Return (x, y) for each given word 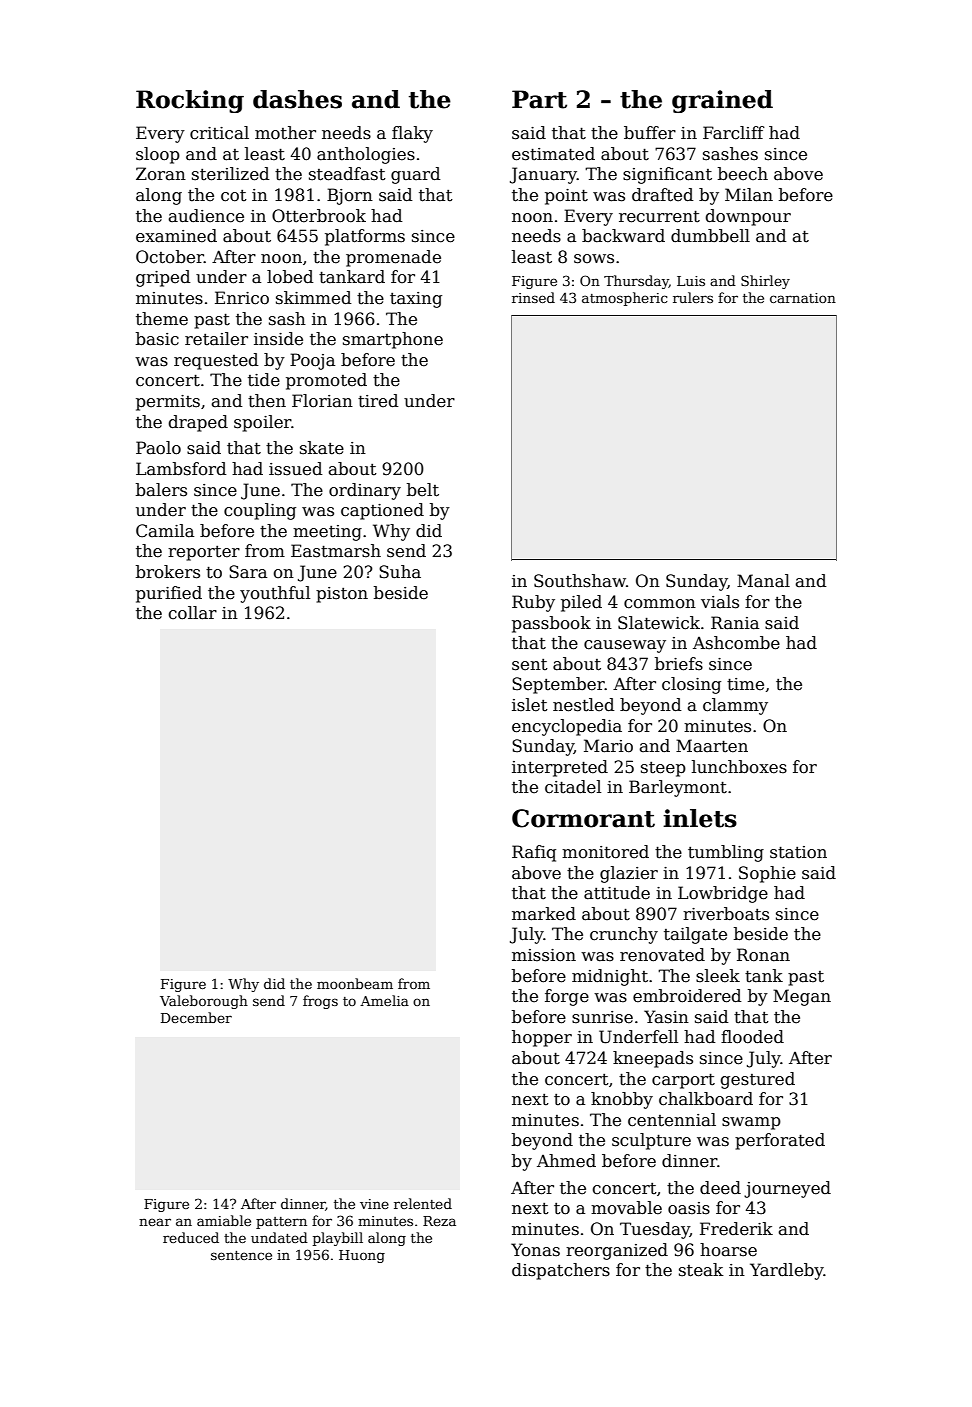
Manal (763, 581)
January (543, 175)
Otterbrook (319, 216)
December (196, 1017)
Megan (802, 997)
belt (423, 490)
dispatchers (561, 1271)
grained (722, 101)
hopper (542, 1038)
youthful (275, 594)
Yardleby (787, 1271)
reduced (191, 1237)
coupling (260, 511)
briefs (679, 664)
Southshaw (580, 581)
